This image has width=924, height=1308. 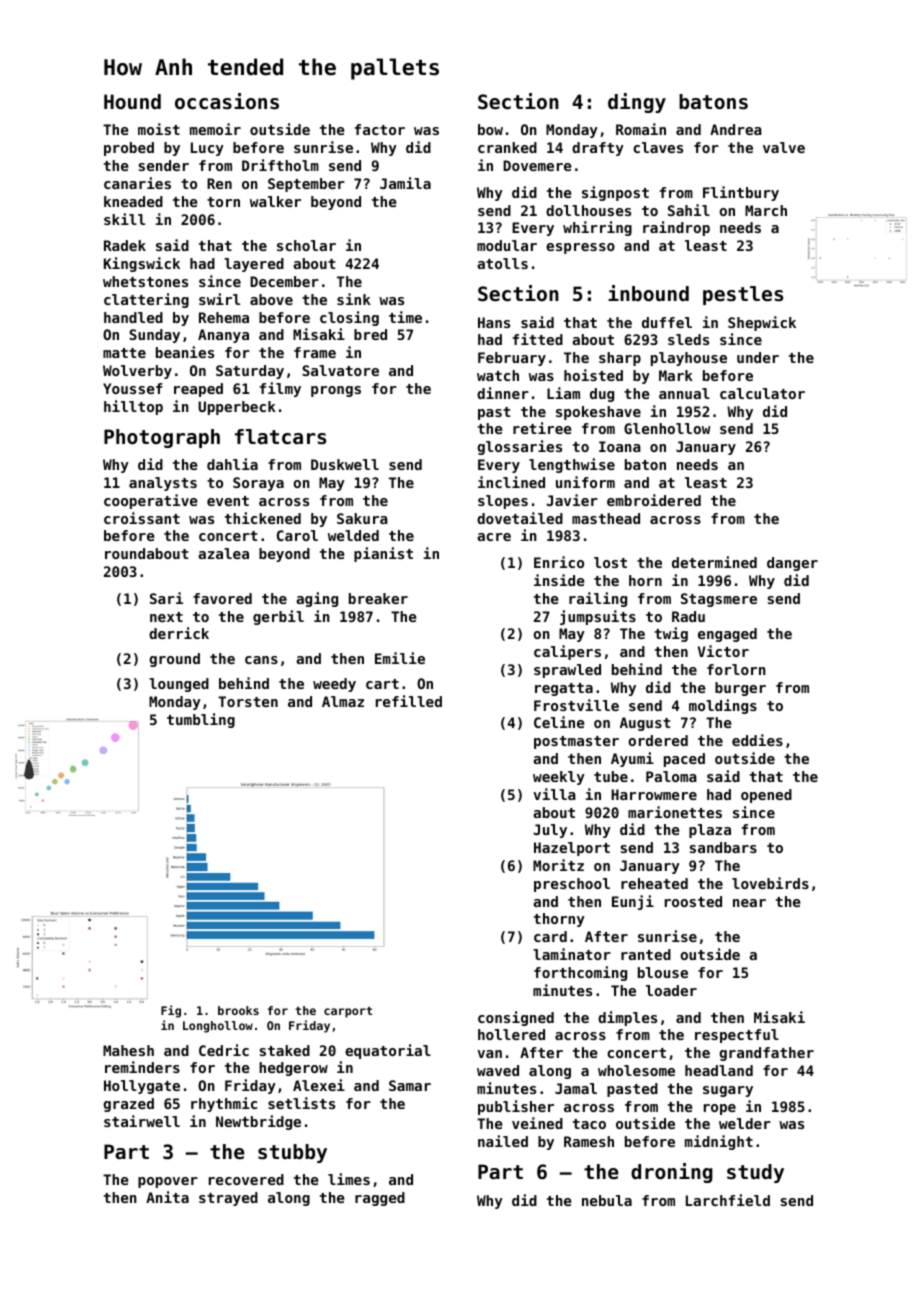 What do you see at coordinates (227, 101) in the image?
I see `occasions` at bounding box center [227, 101].
